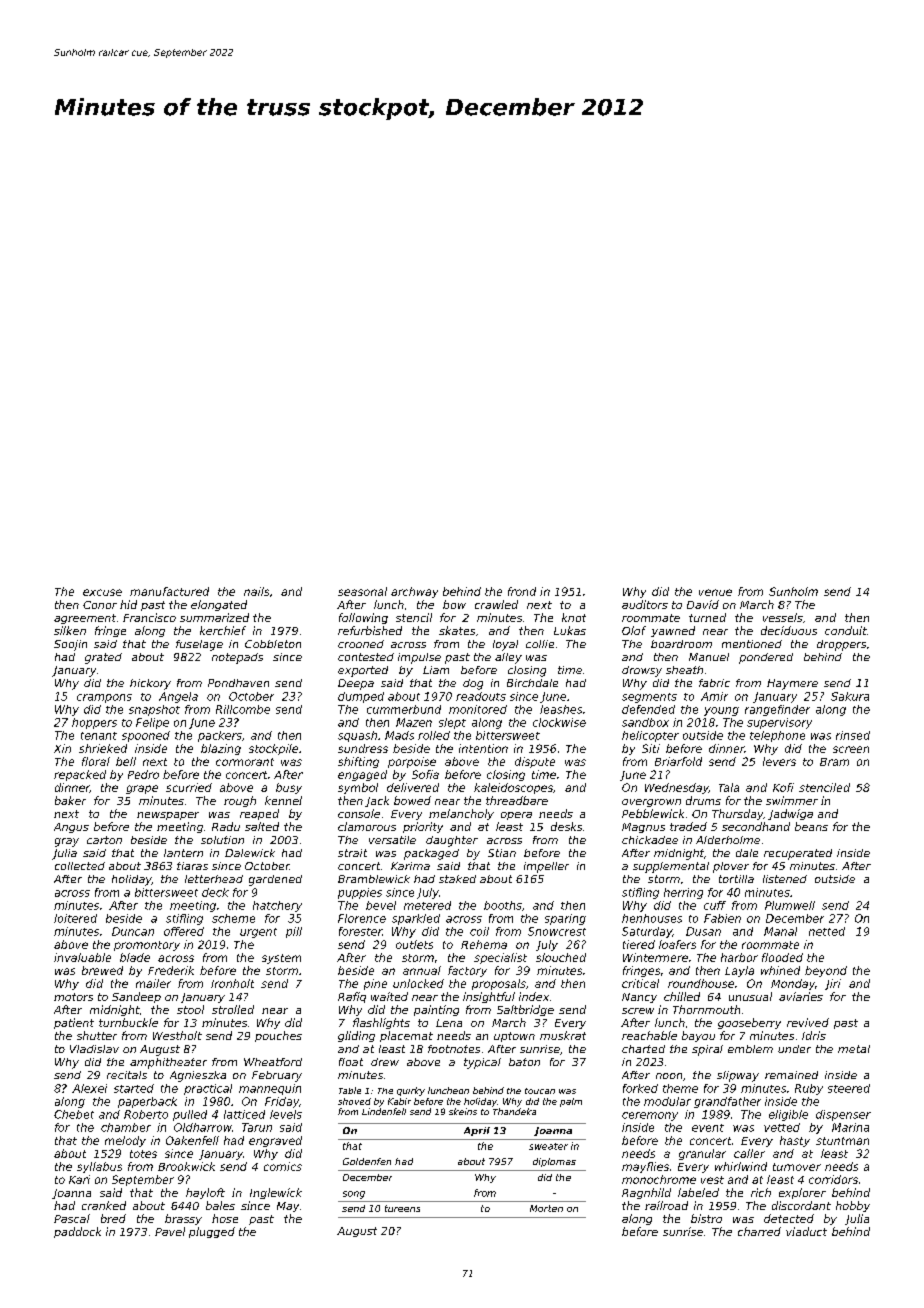 The image size is (924, 1308). Describe the element at coordinates (362, 591) in the page. I see `seasonal` at that location.
